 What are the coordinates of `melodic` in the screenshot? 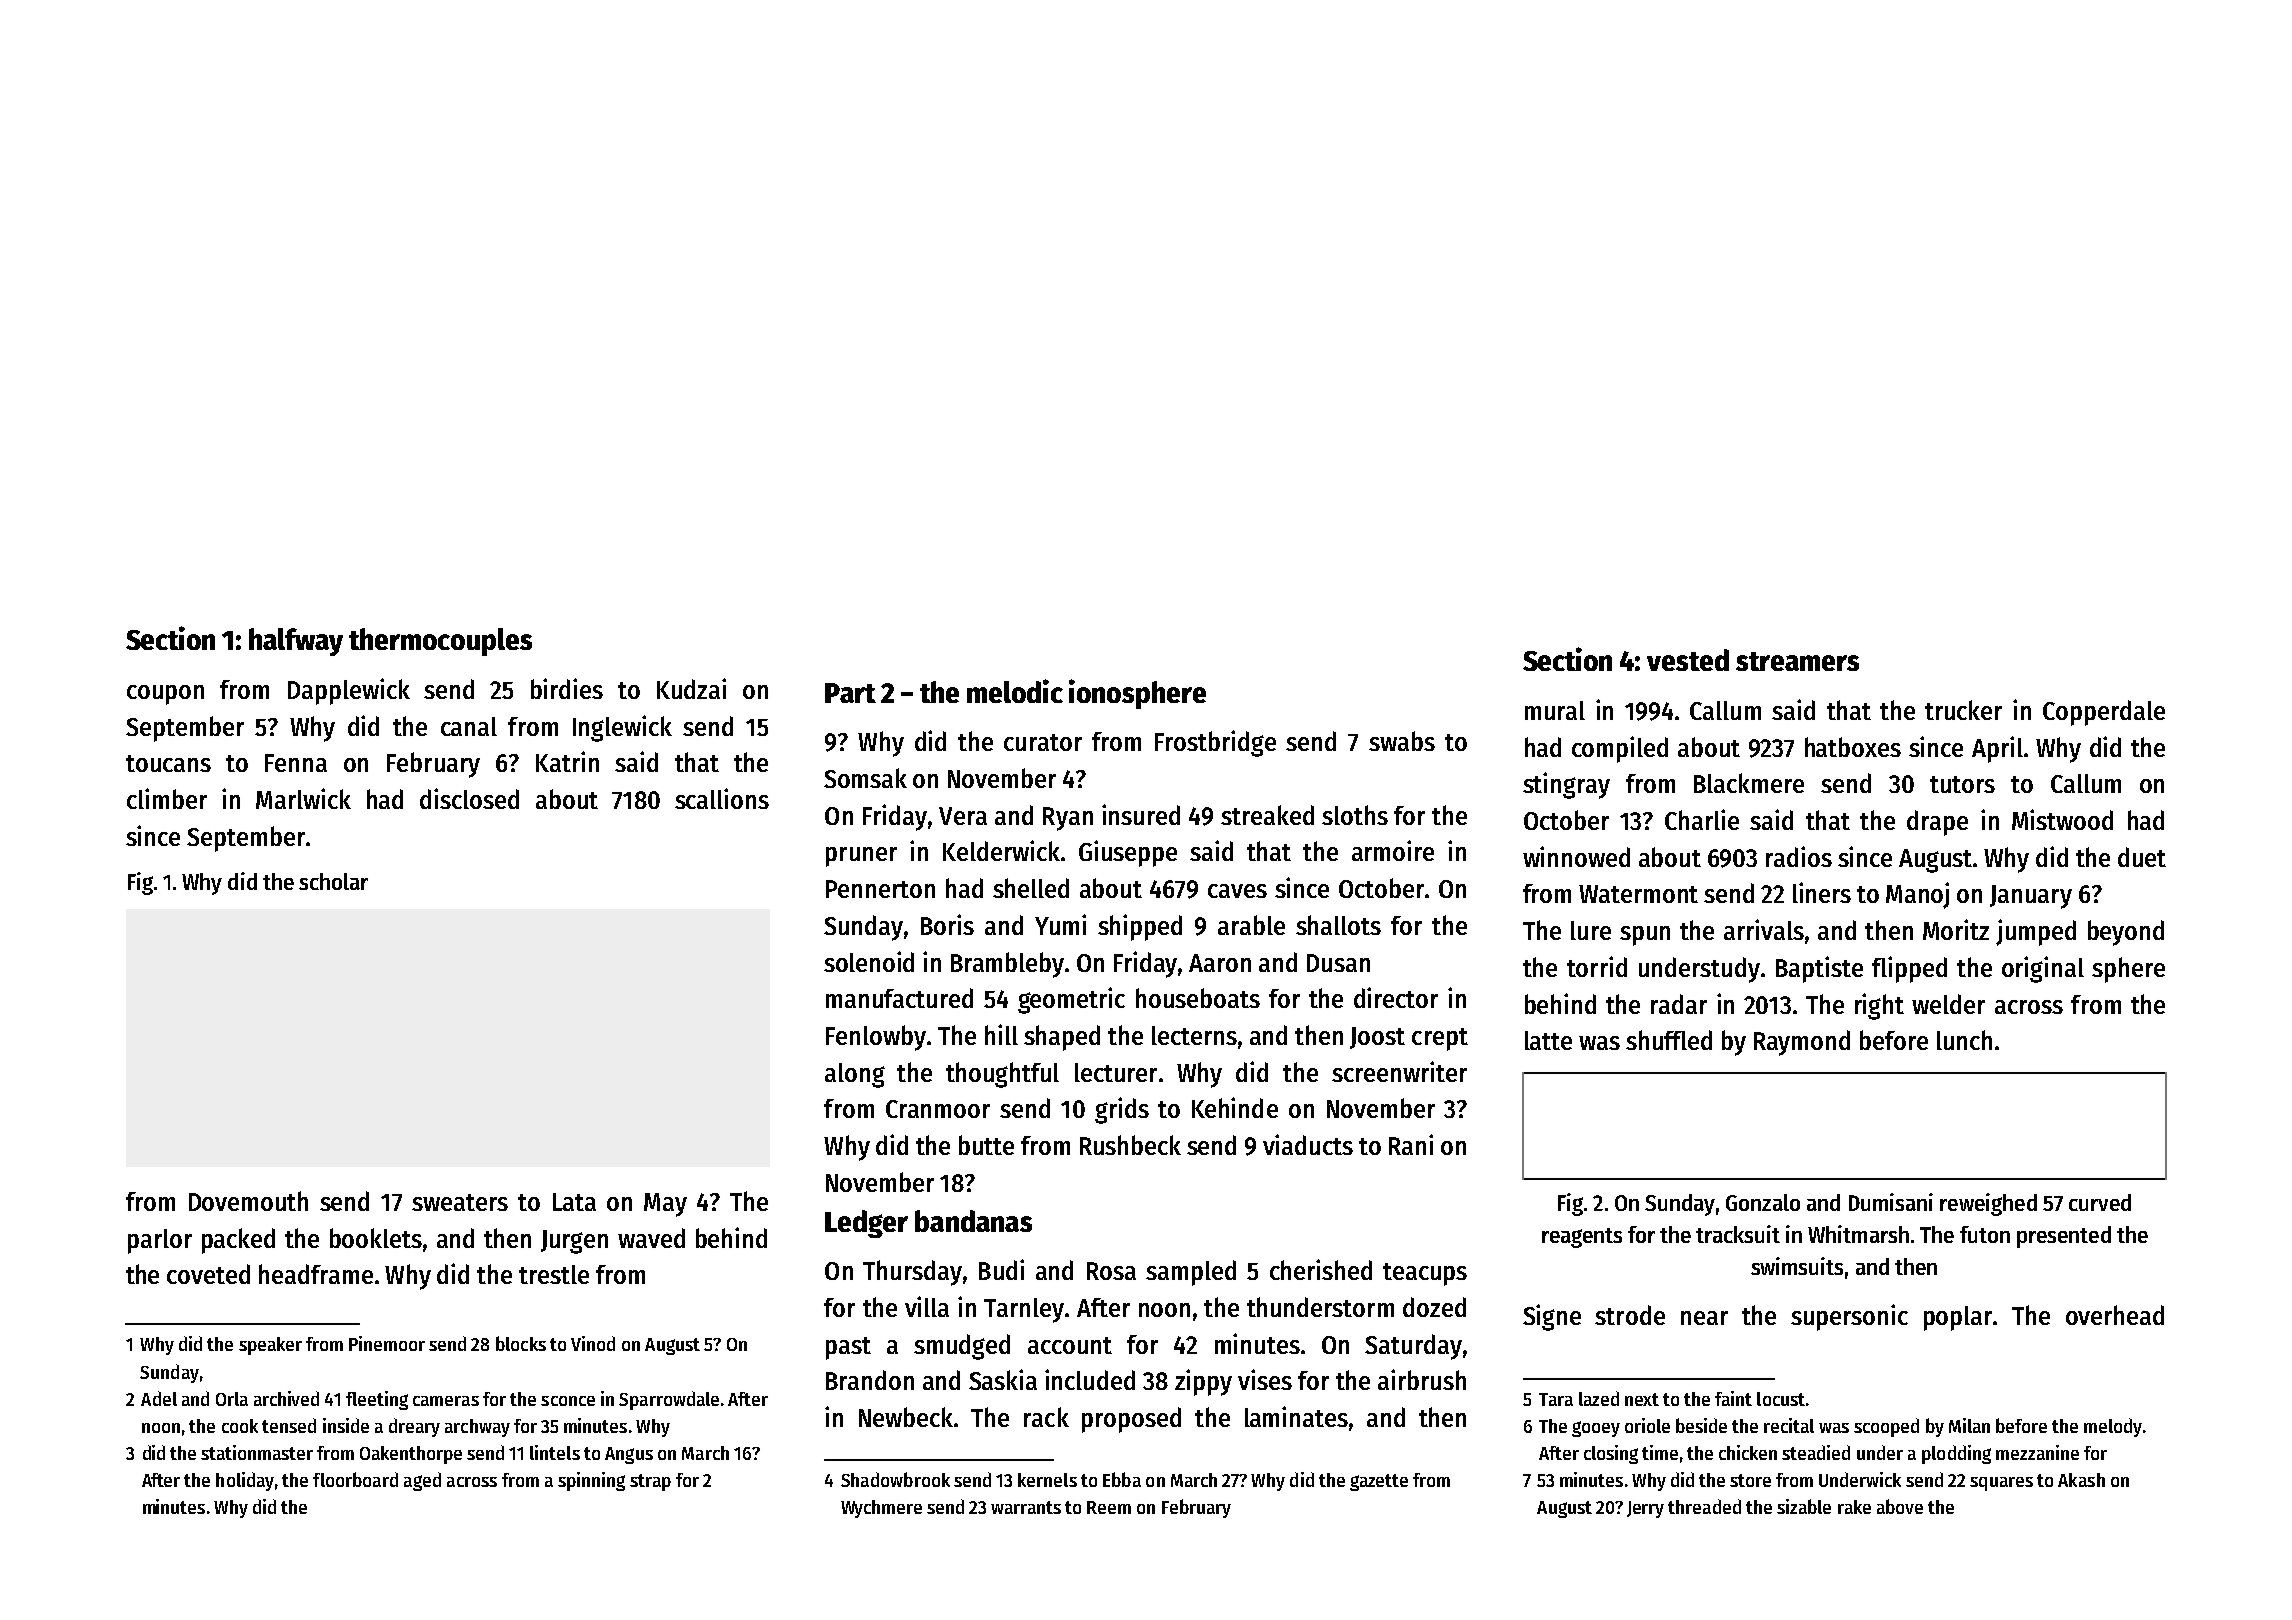 It's located at (1015, 691).
